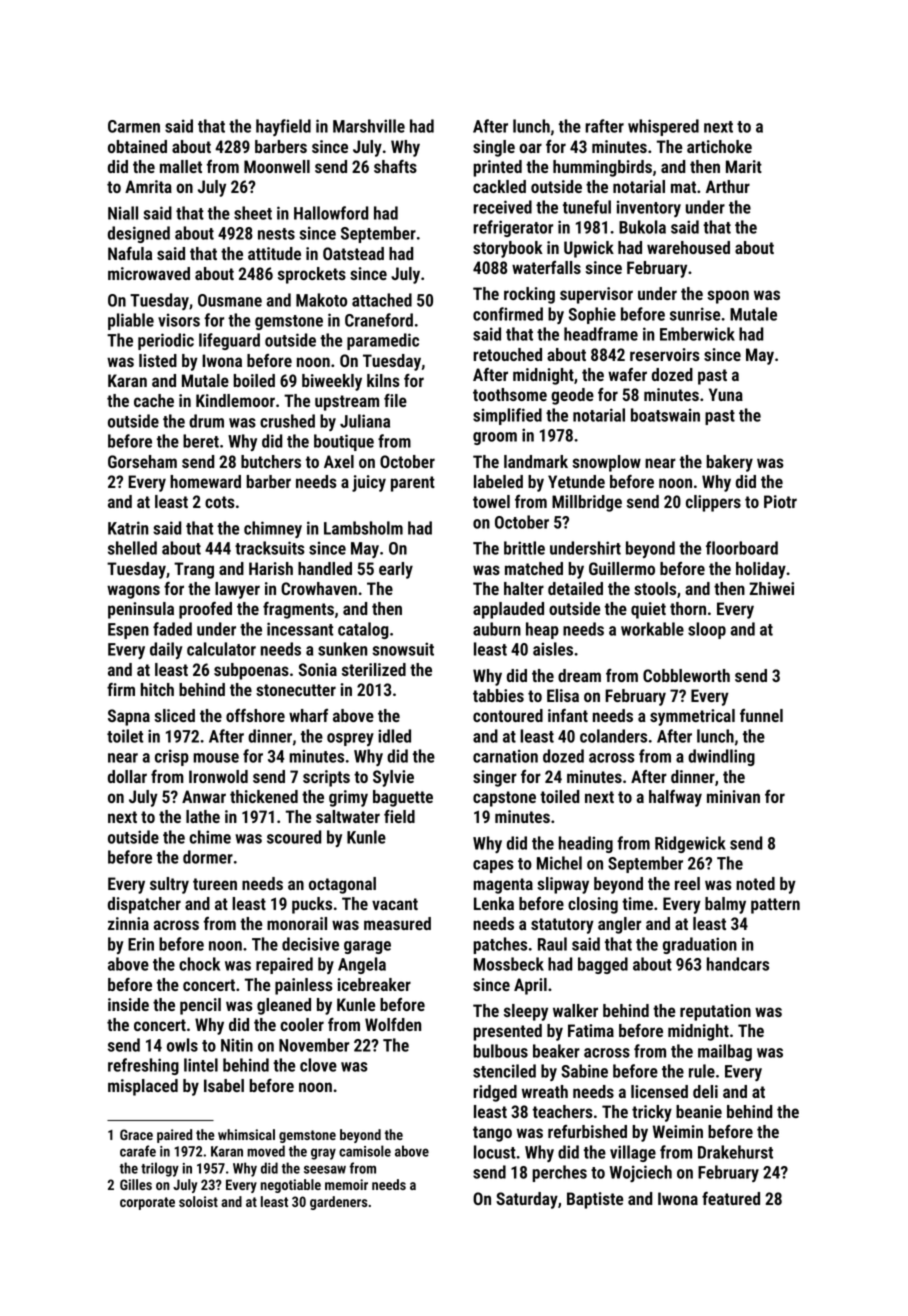 The width and height of the image is (908, 1316). I want to click on artichoke, so click(719, 146).
